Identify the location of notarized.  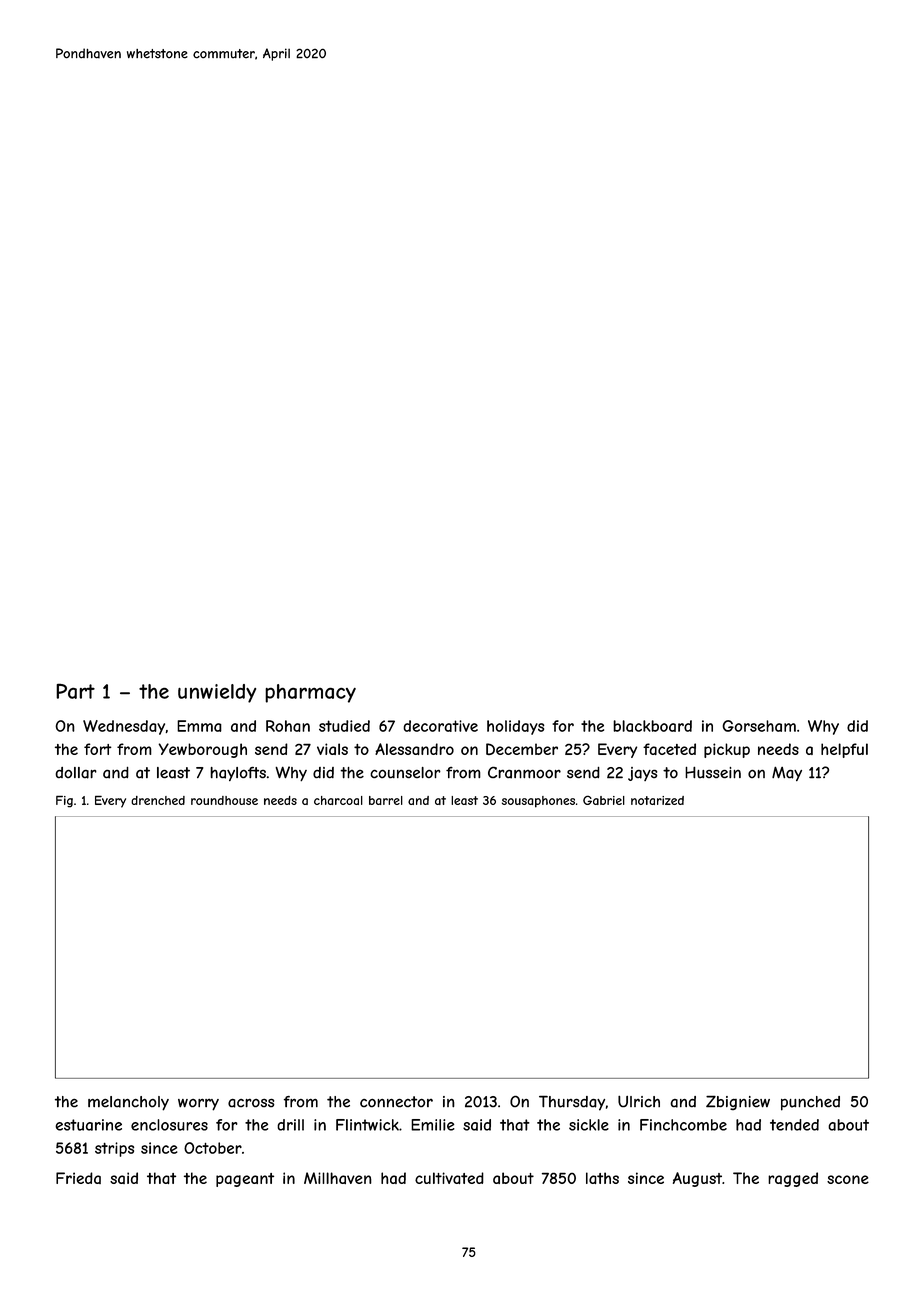
(657, 800).
